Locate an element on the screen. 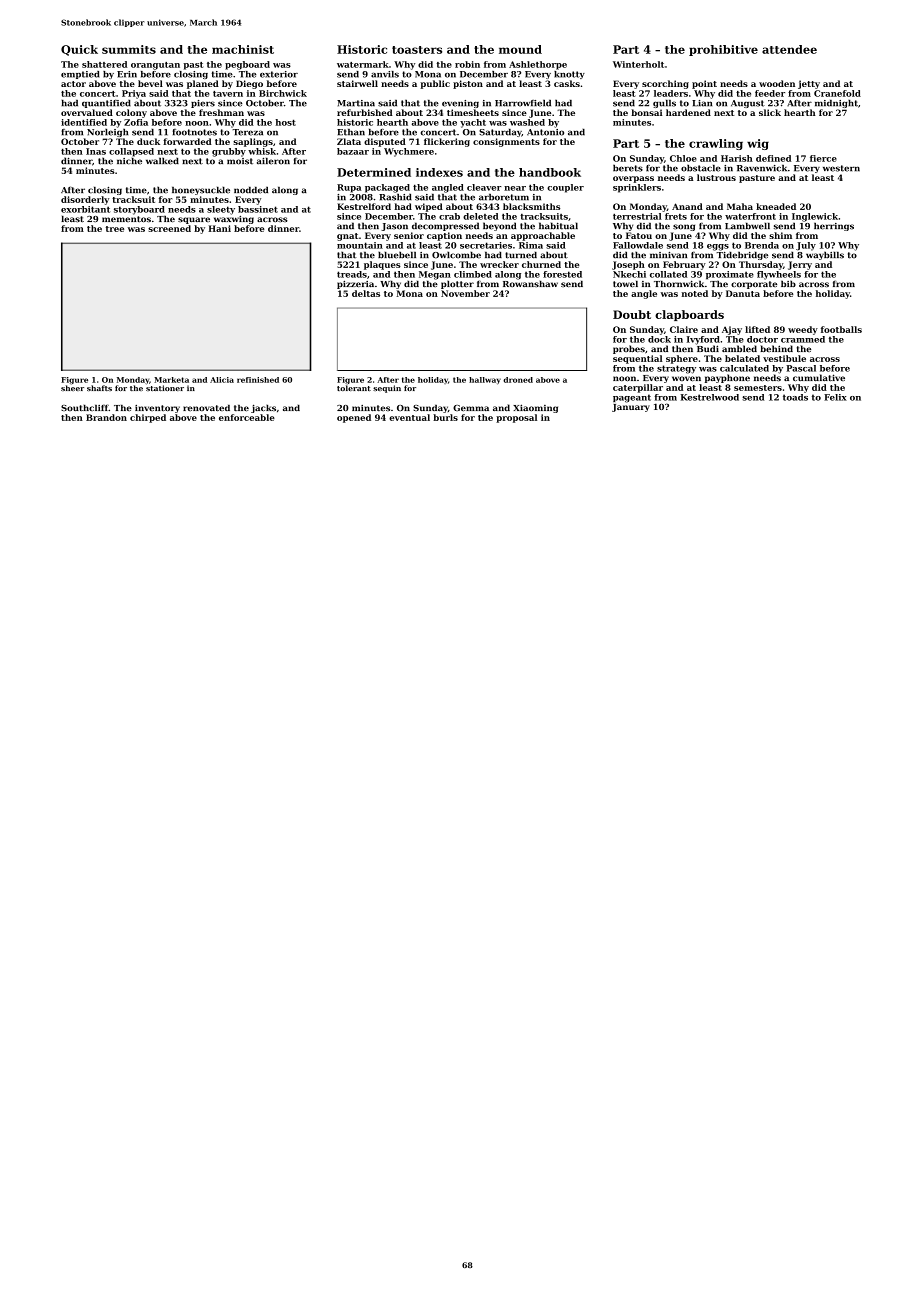  Ashlethorpe is located at coordinates (538, 65).
